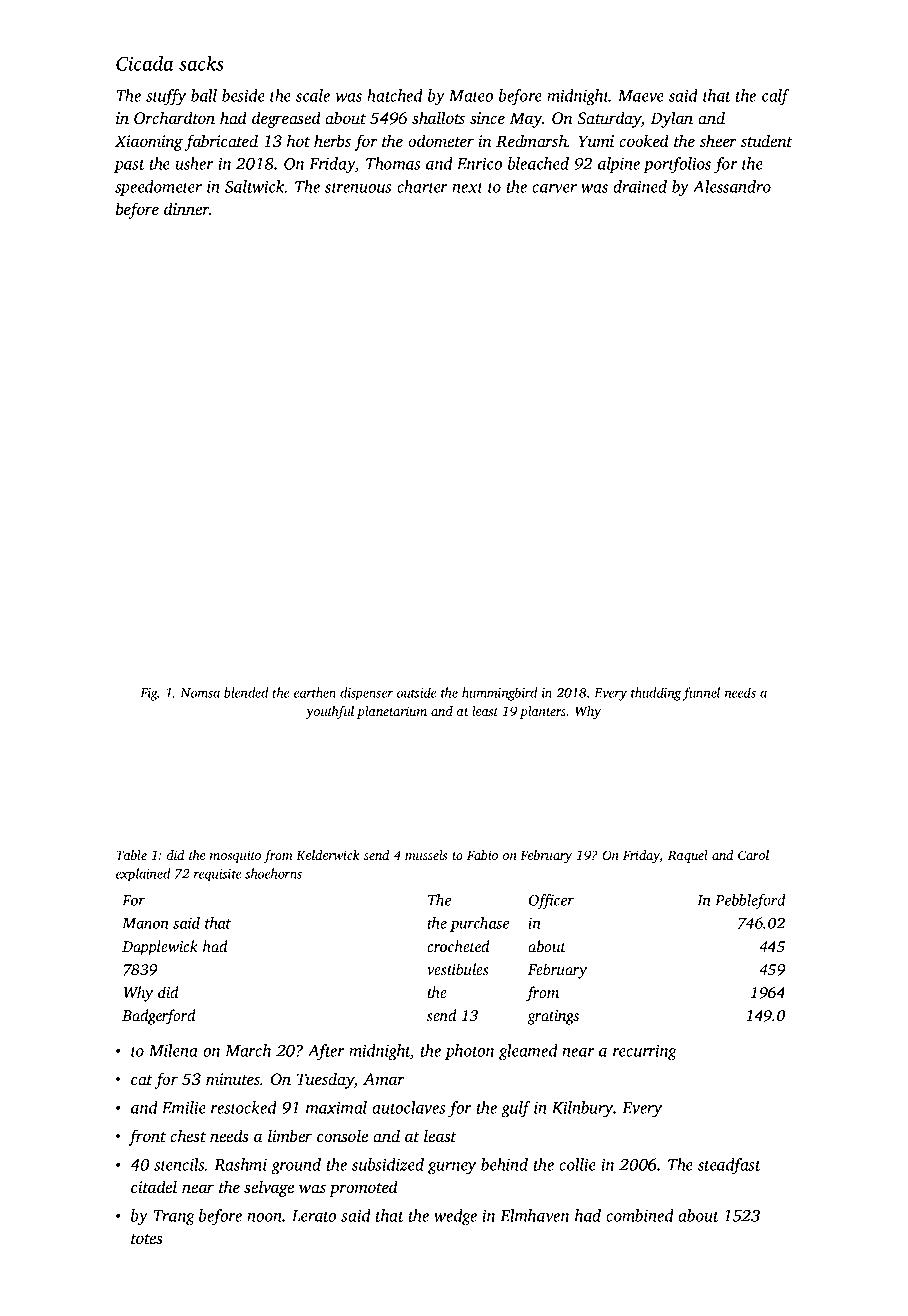  Describe the element at coordinates (554, 188) in the screenshot. I see `carver` at that location.
